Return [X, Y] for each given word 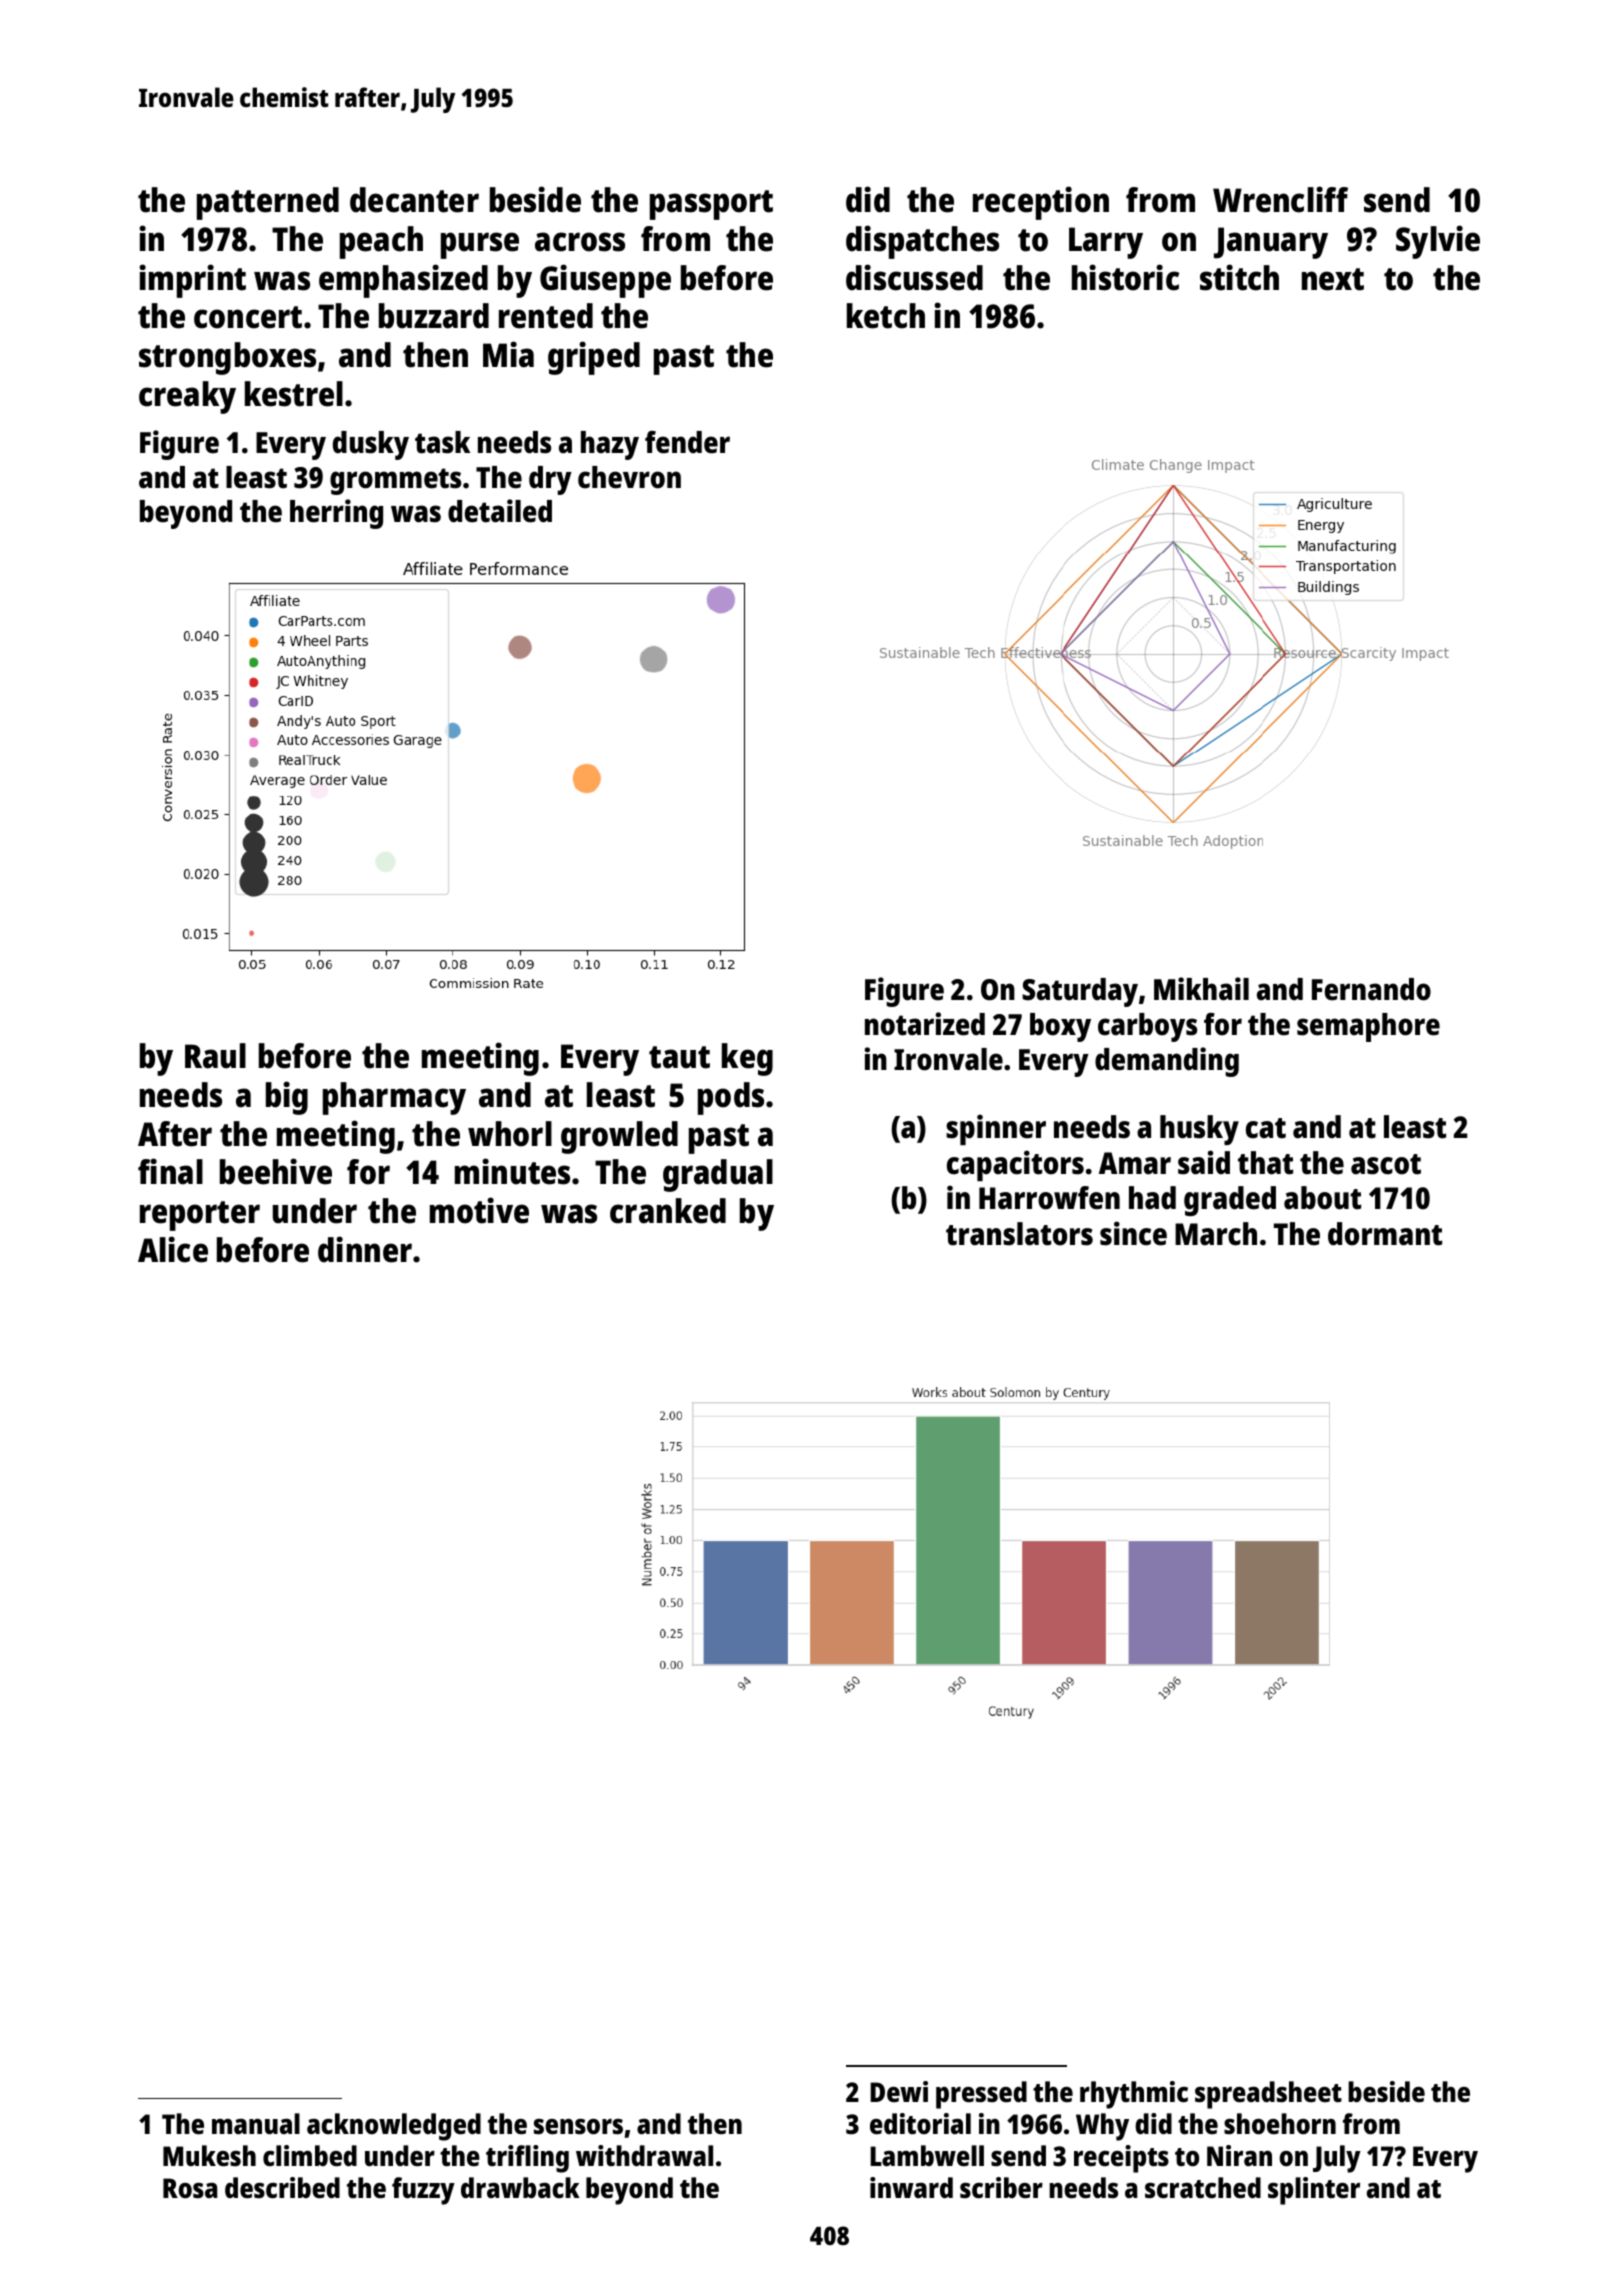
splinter [1314, 2191]
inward [911, 2187]
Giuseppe [605, 281]
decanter [414, 200]
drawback [520, 2187]
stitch [1239, 277]
